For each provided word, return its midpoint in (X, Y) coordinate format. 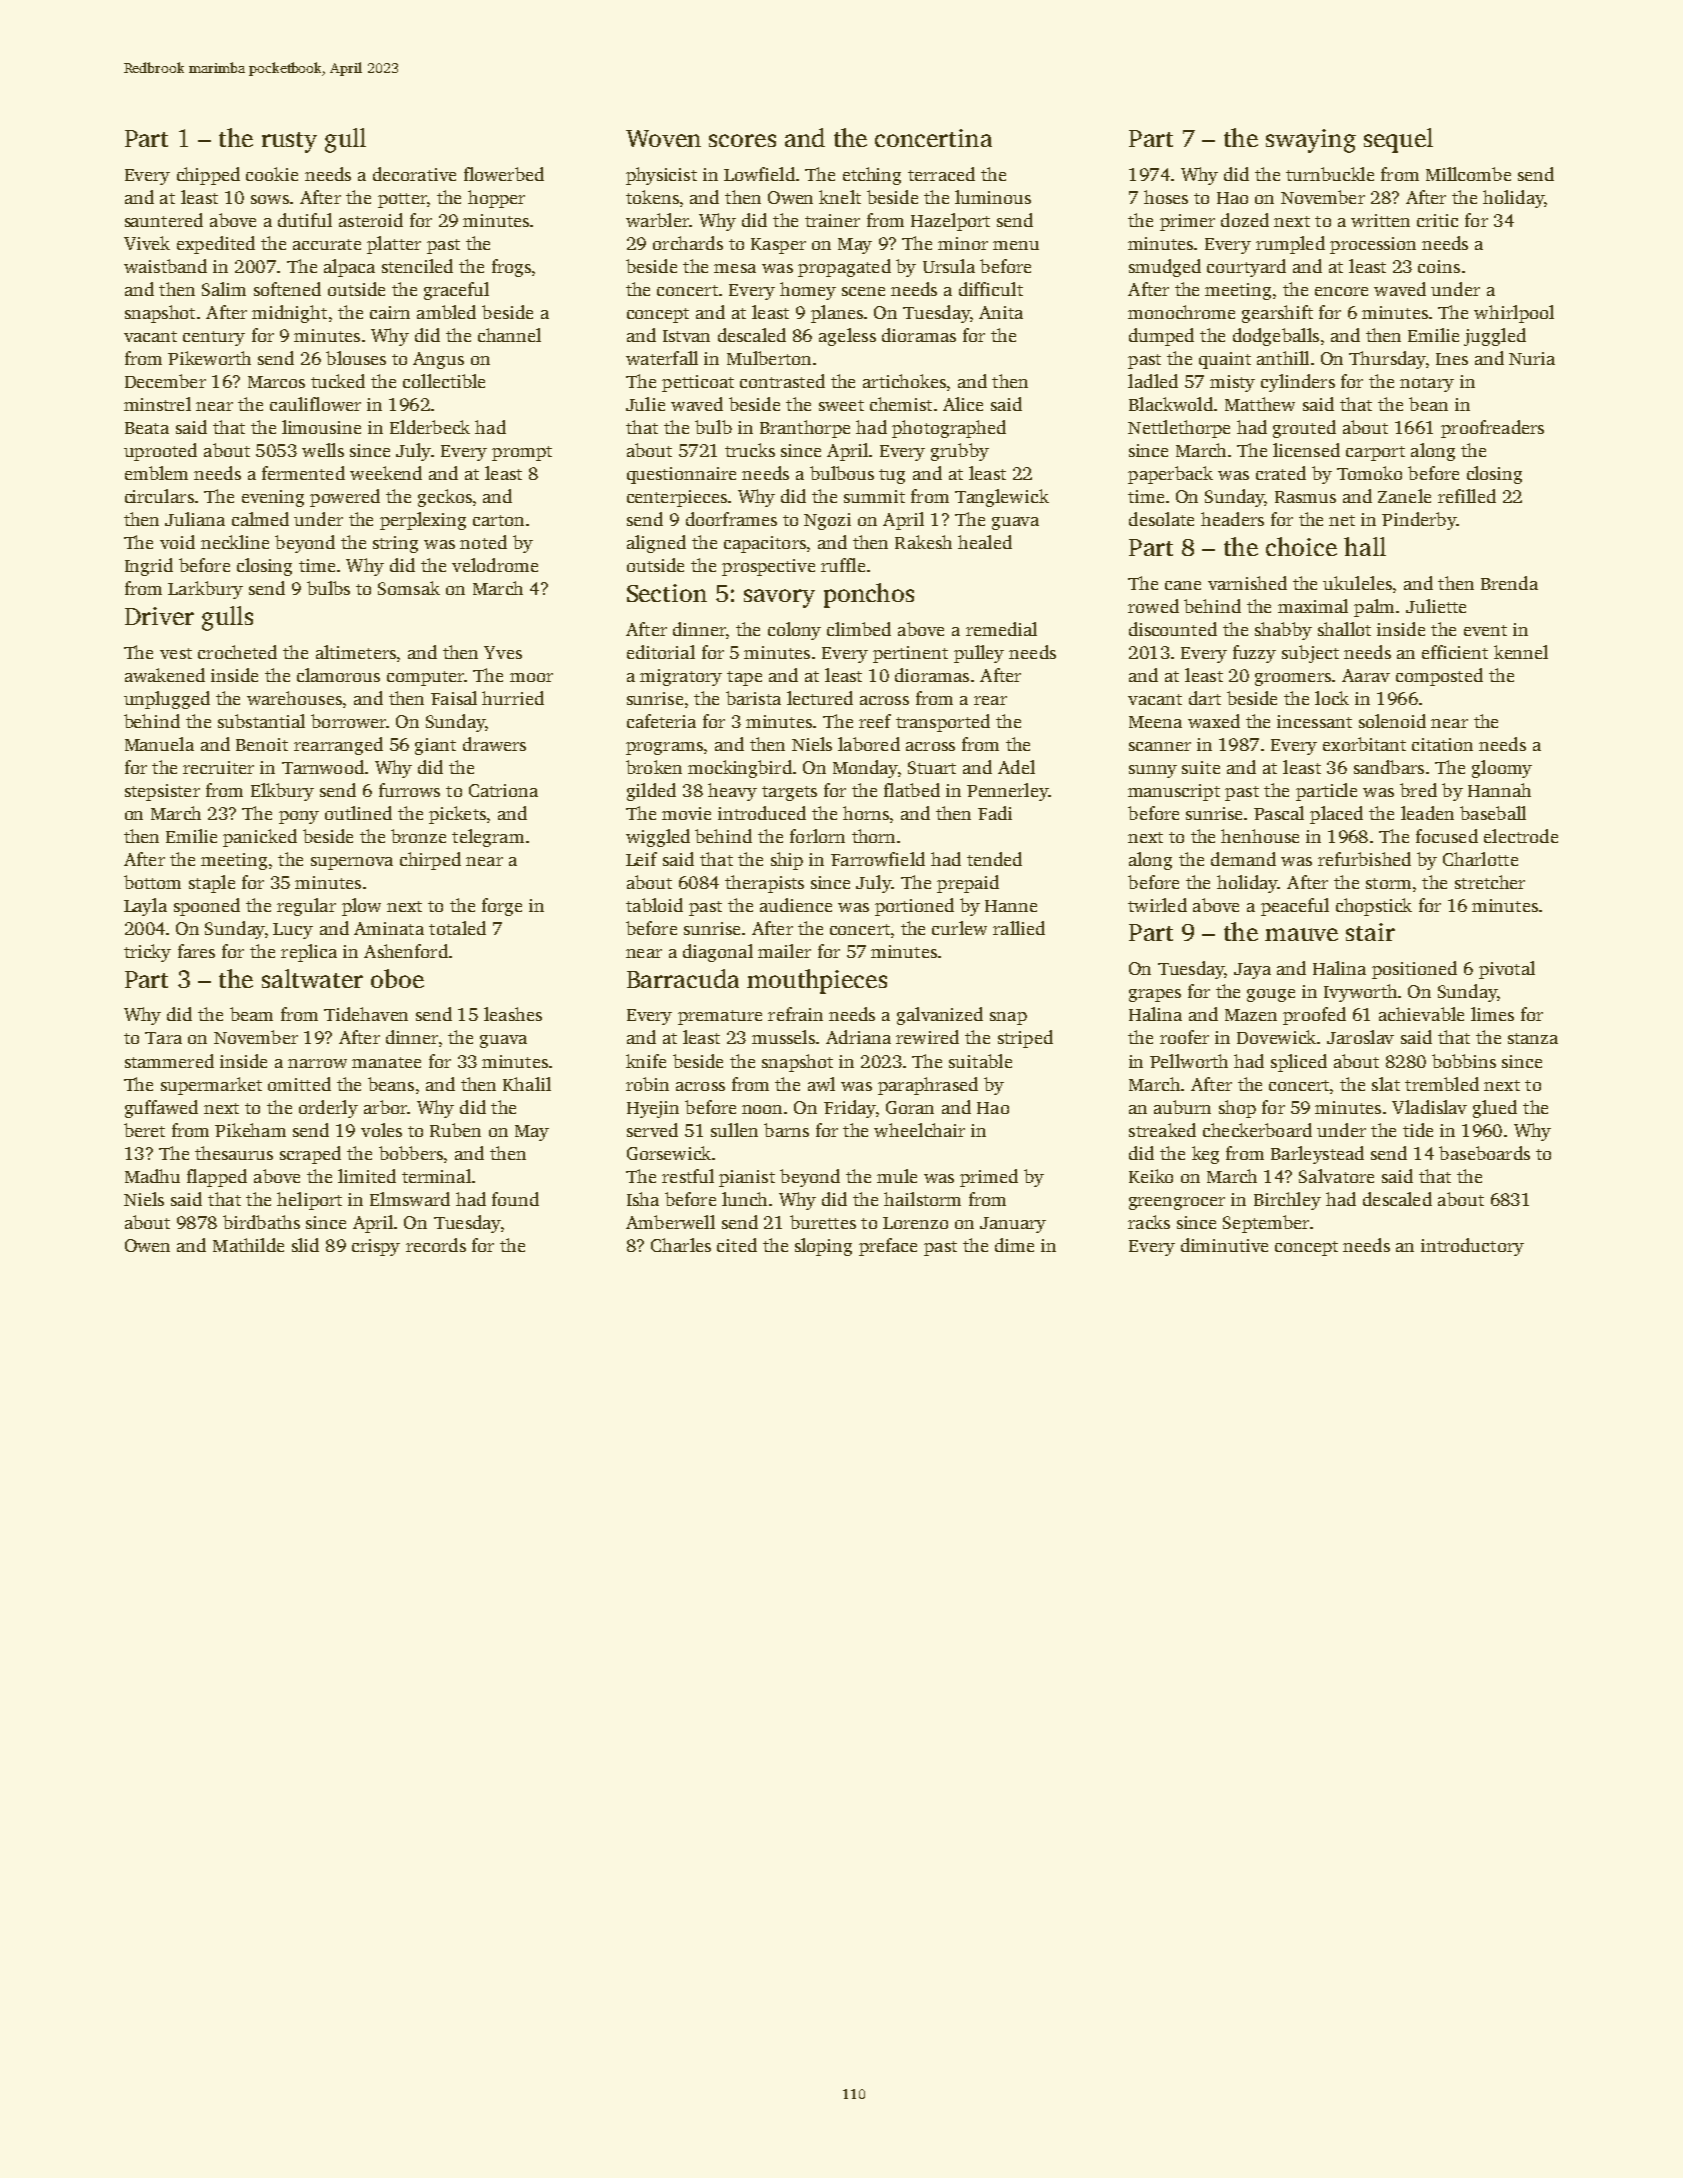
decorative (414, 174)
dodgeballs (1276, 337)
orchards (688, 243)
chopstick (1374, 907)
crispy (376, 1247)
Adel (1016, 767)
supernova (352, 863)
